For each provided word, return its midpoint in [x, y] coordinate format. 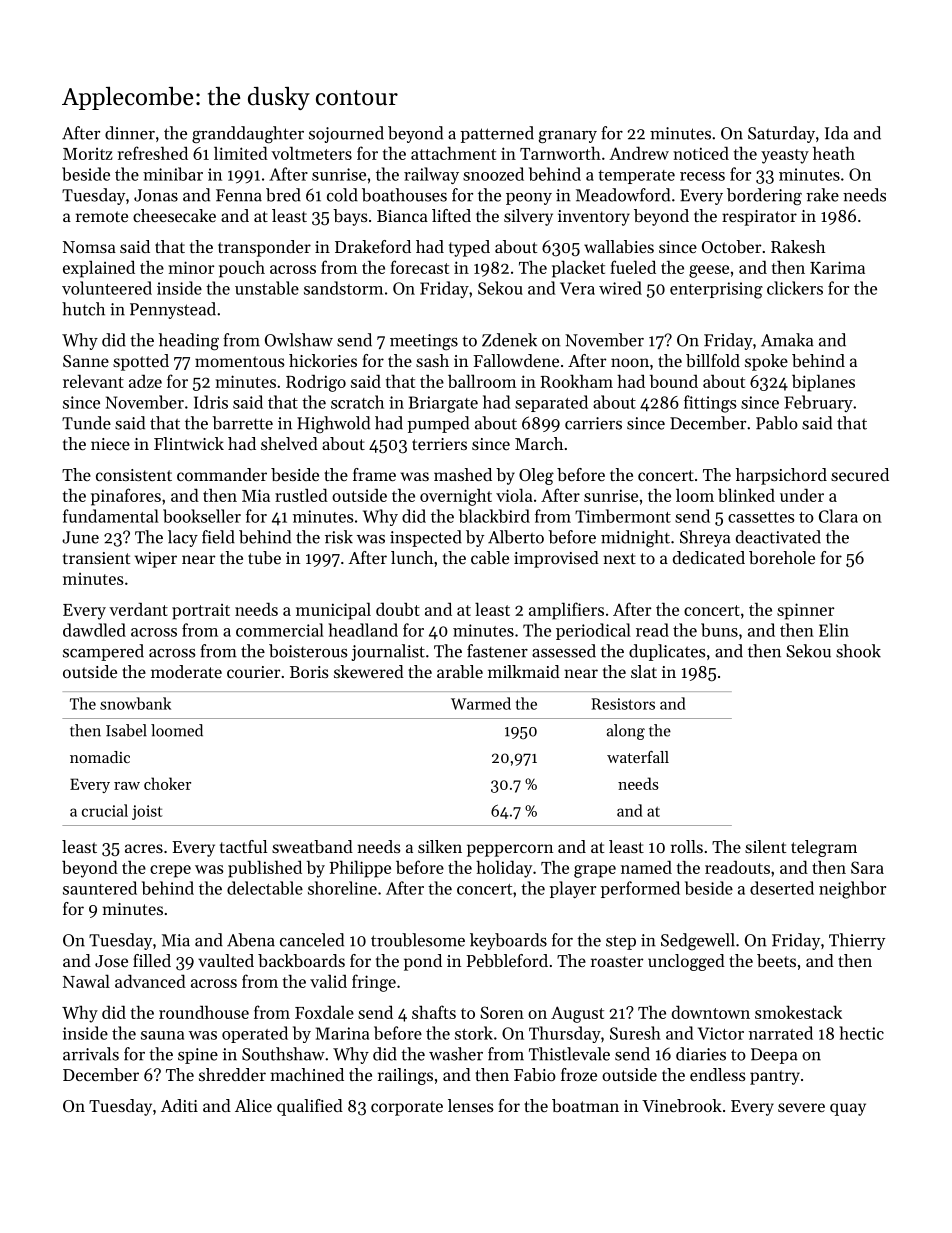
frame [374, 474]
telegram [824, 848]
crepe [170, 871]
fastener [497, 651]
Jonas [156, 195]
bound [674, 381]
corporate [407, 1108]
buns [719, 630]
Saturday [781, 134]
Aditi [179, 1105]
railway [431, 175]
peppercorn [510, 850]
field [218, 537]
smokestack [798, 1012]
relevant [93, 381]
